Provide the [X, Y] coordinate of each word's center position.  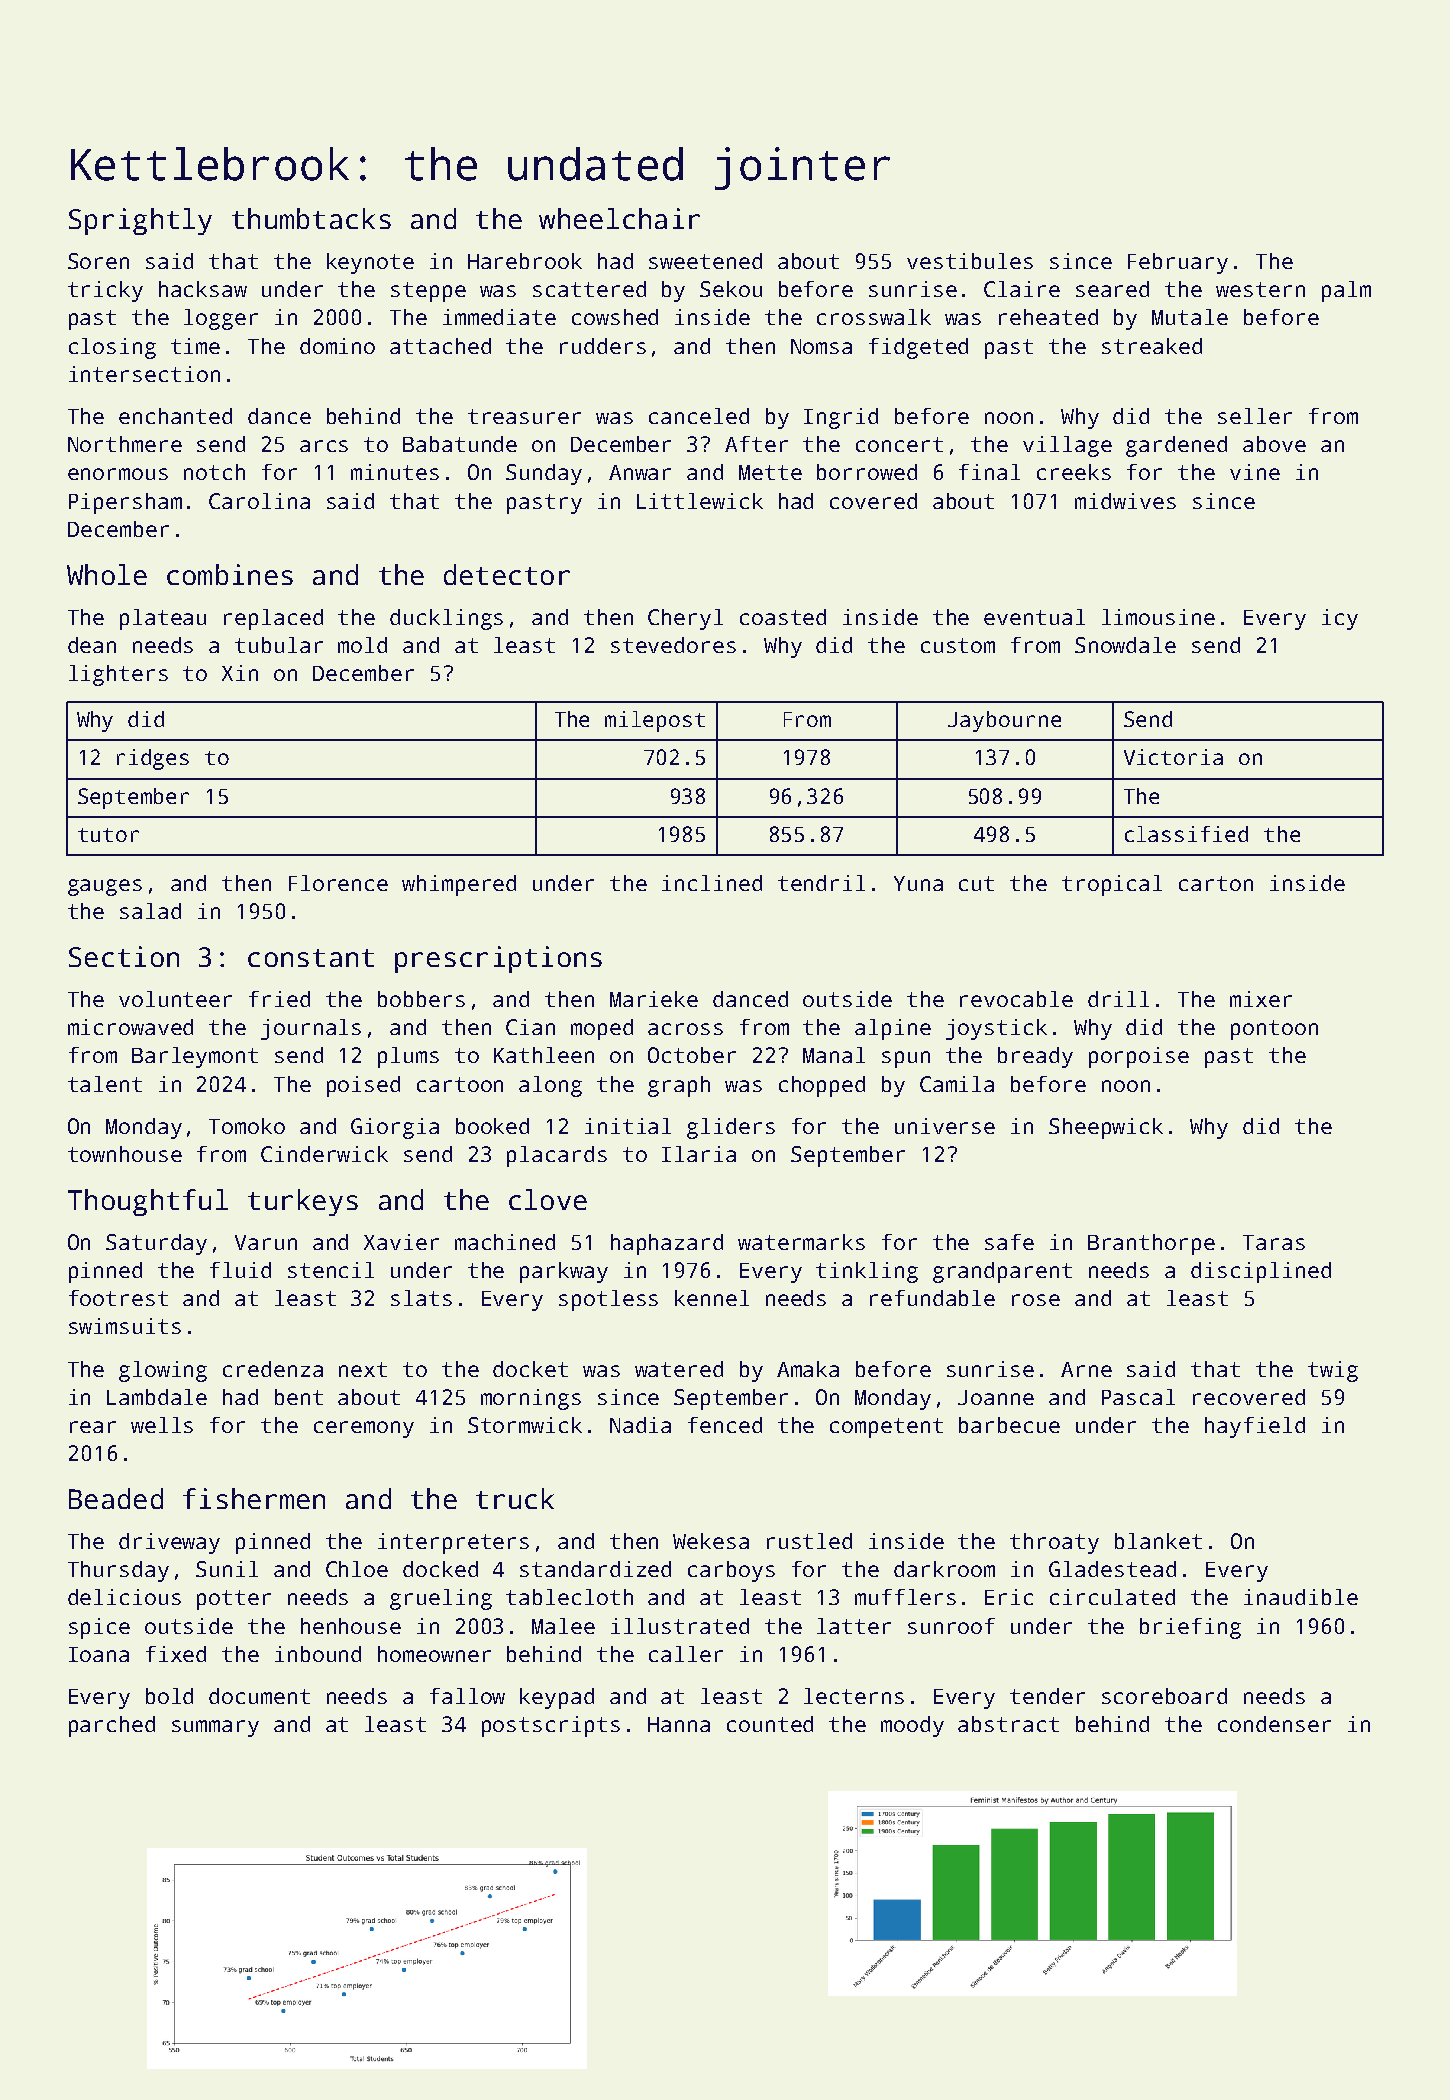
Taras [1274, 1242]
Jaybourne [1004, 721]
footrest [118, 1298]
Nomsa [821, 346]
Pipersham [125, 503]
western [1260, 289]
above [1274, 444]
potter [234, 1600]
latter [854, 1626]
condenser [1274, 1724]
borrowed [867, 472]
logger [221, 319]
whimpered [459, 885]
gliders [731, 1128]
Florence [338, 883]
